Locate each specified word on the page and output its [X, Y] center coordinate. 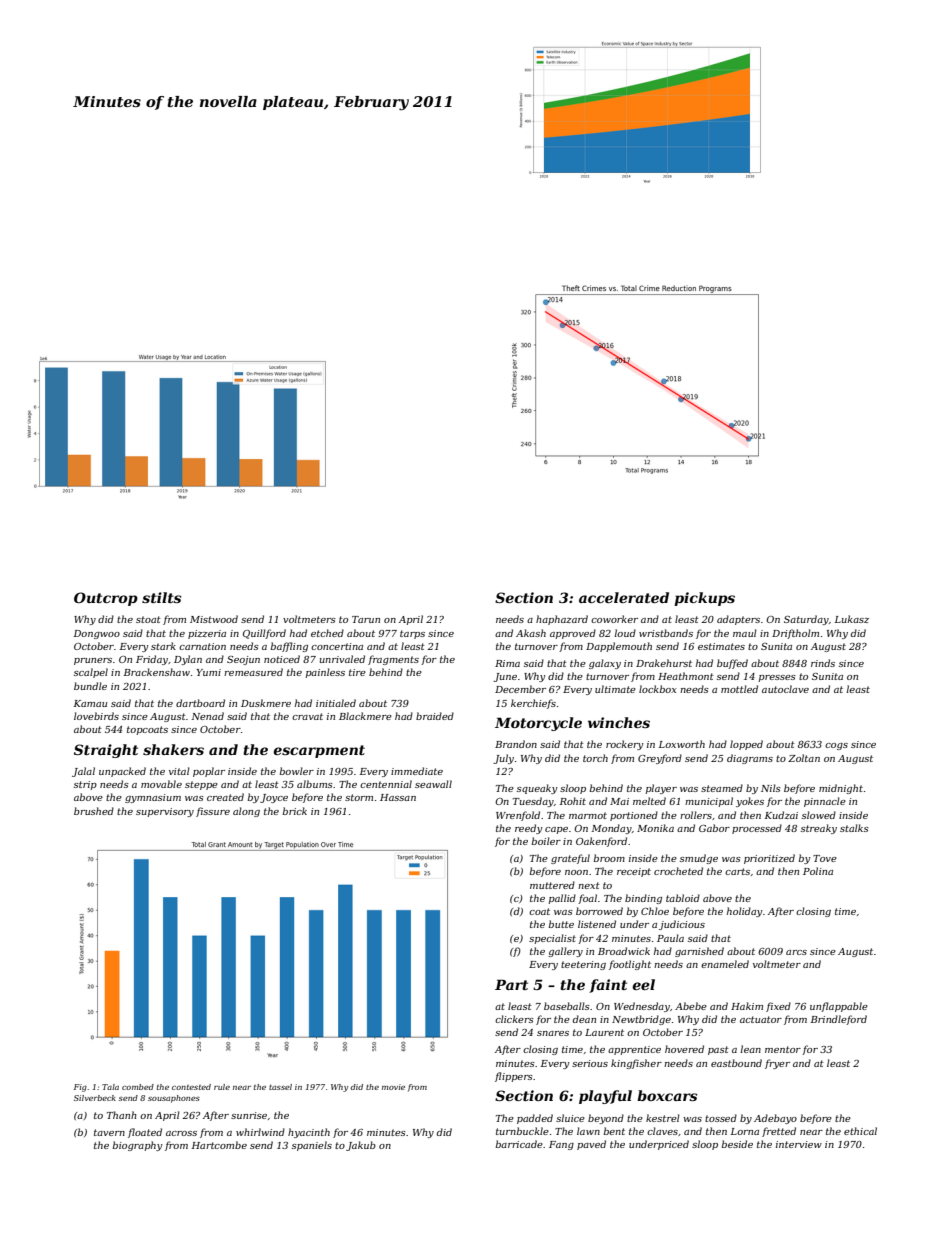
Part [511, 984]
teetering [583, 965]
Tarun [366, 619]
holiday [745, 912]
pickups [704, 599]
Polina [818, 871]
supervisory [165, 812]
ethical [860, 1131]
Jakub [361, 1146]
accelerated [624, 597]
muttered [552, 885]
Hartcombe [219, 1145]
